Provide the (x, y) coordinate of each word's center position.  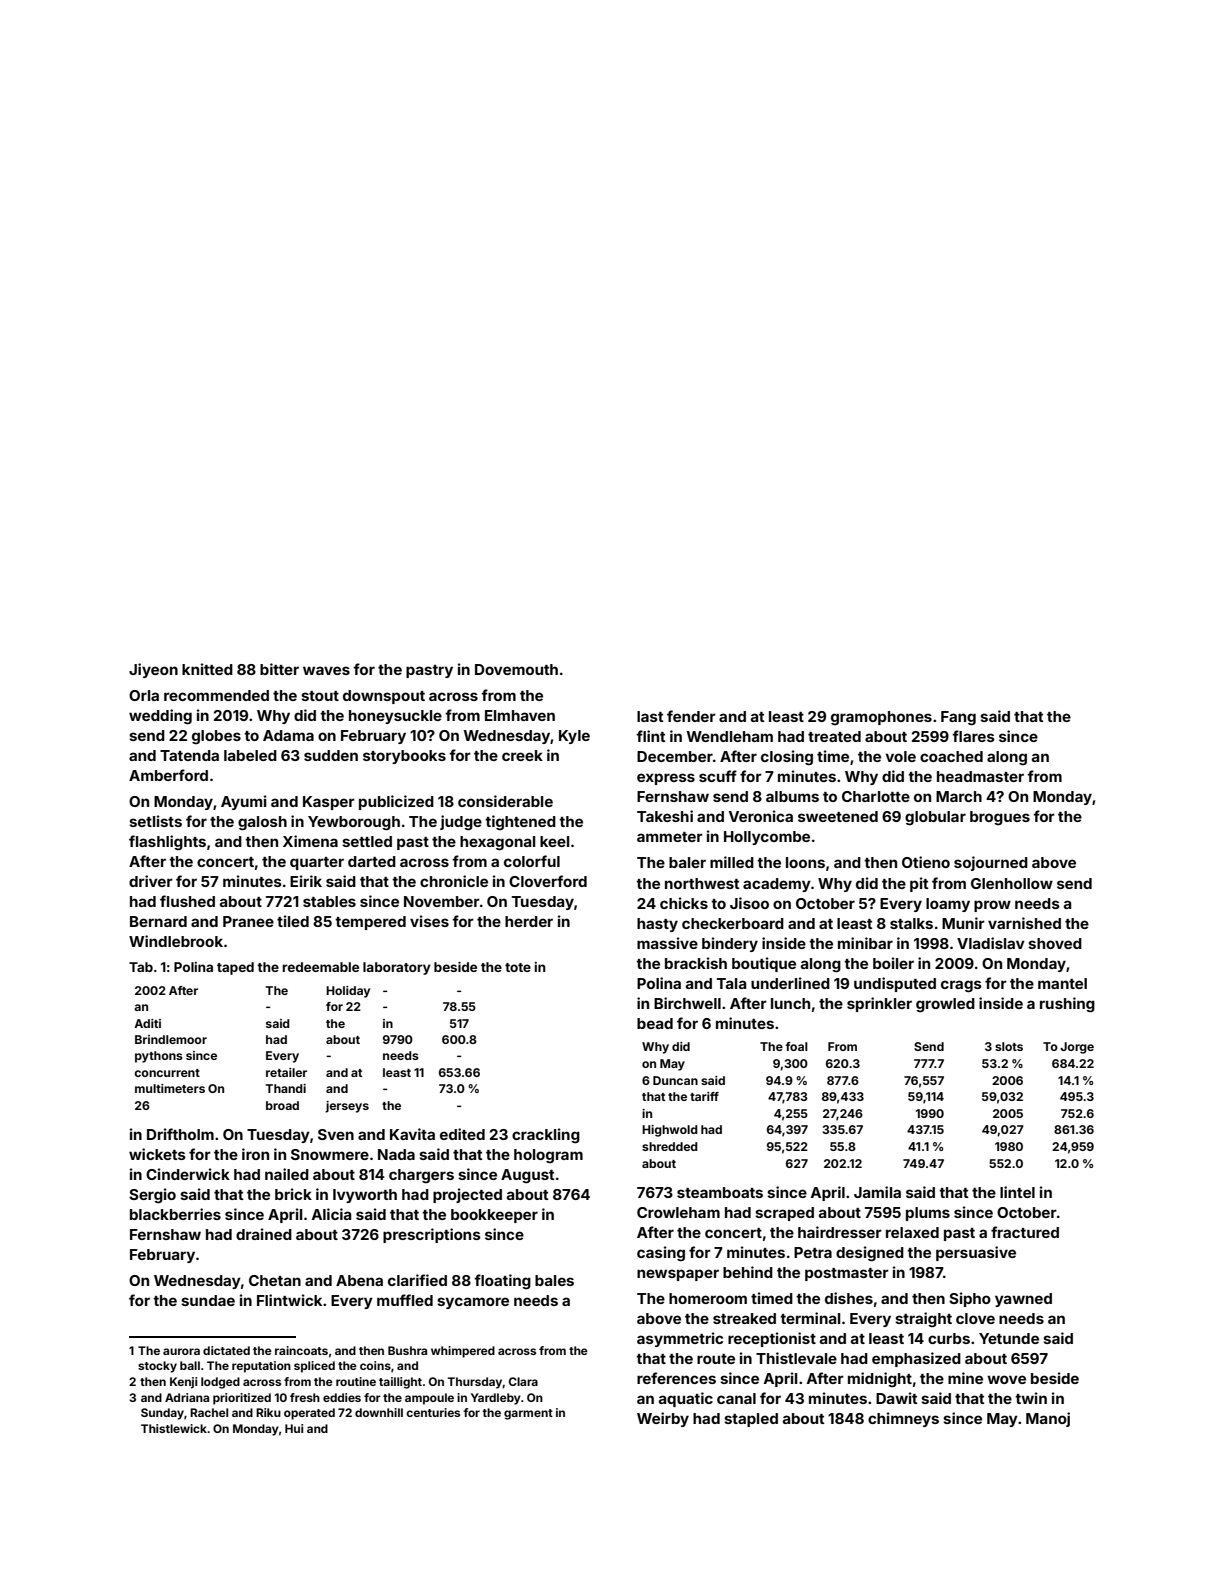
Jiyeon (153, 670)
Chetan (275, 1280)
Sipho (970, 1299)
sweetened (838, 816)
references (676, 1378)
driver (151, 881)
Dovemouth (516, 669)
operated (309, 1414)
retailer (286, 1072)
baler (687, 862)
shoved (1055, 943)
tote (518, 967)
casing (661, 1253)
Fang (958, 718)
